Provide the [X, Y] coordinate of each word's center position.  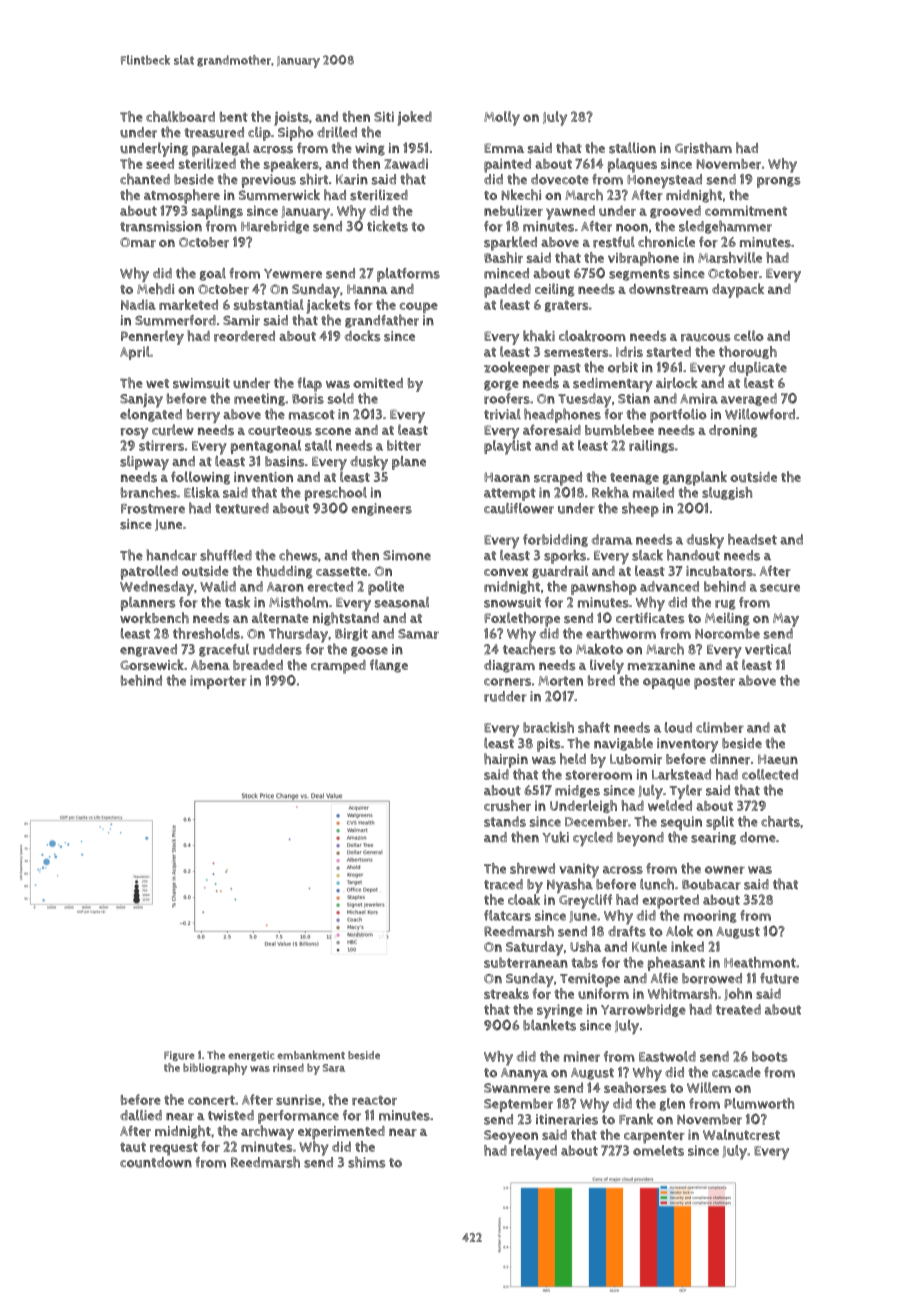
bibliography [215, 1069]
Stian [634, 398]
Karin [352, 179]
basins [285, 461]
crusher [507, 805]
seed [160, 163]
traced [503, 884]
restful [614, 242]
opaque [666, 683]
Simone [407, 555]
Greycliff [585, 901]
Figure [179, 1056]
